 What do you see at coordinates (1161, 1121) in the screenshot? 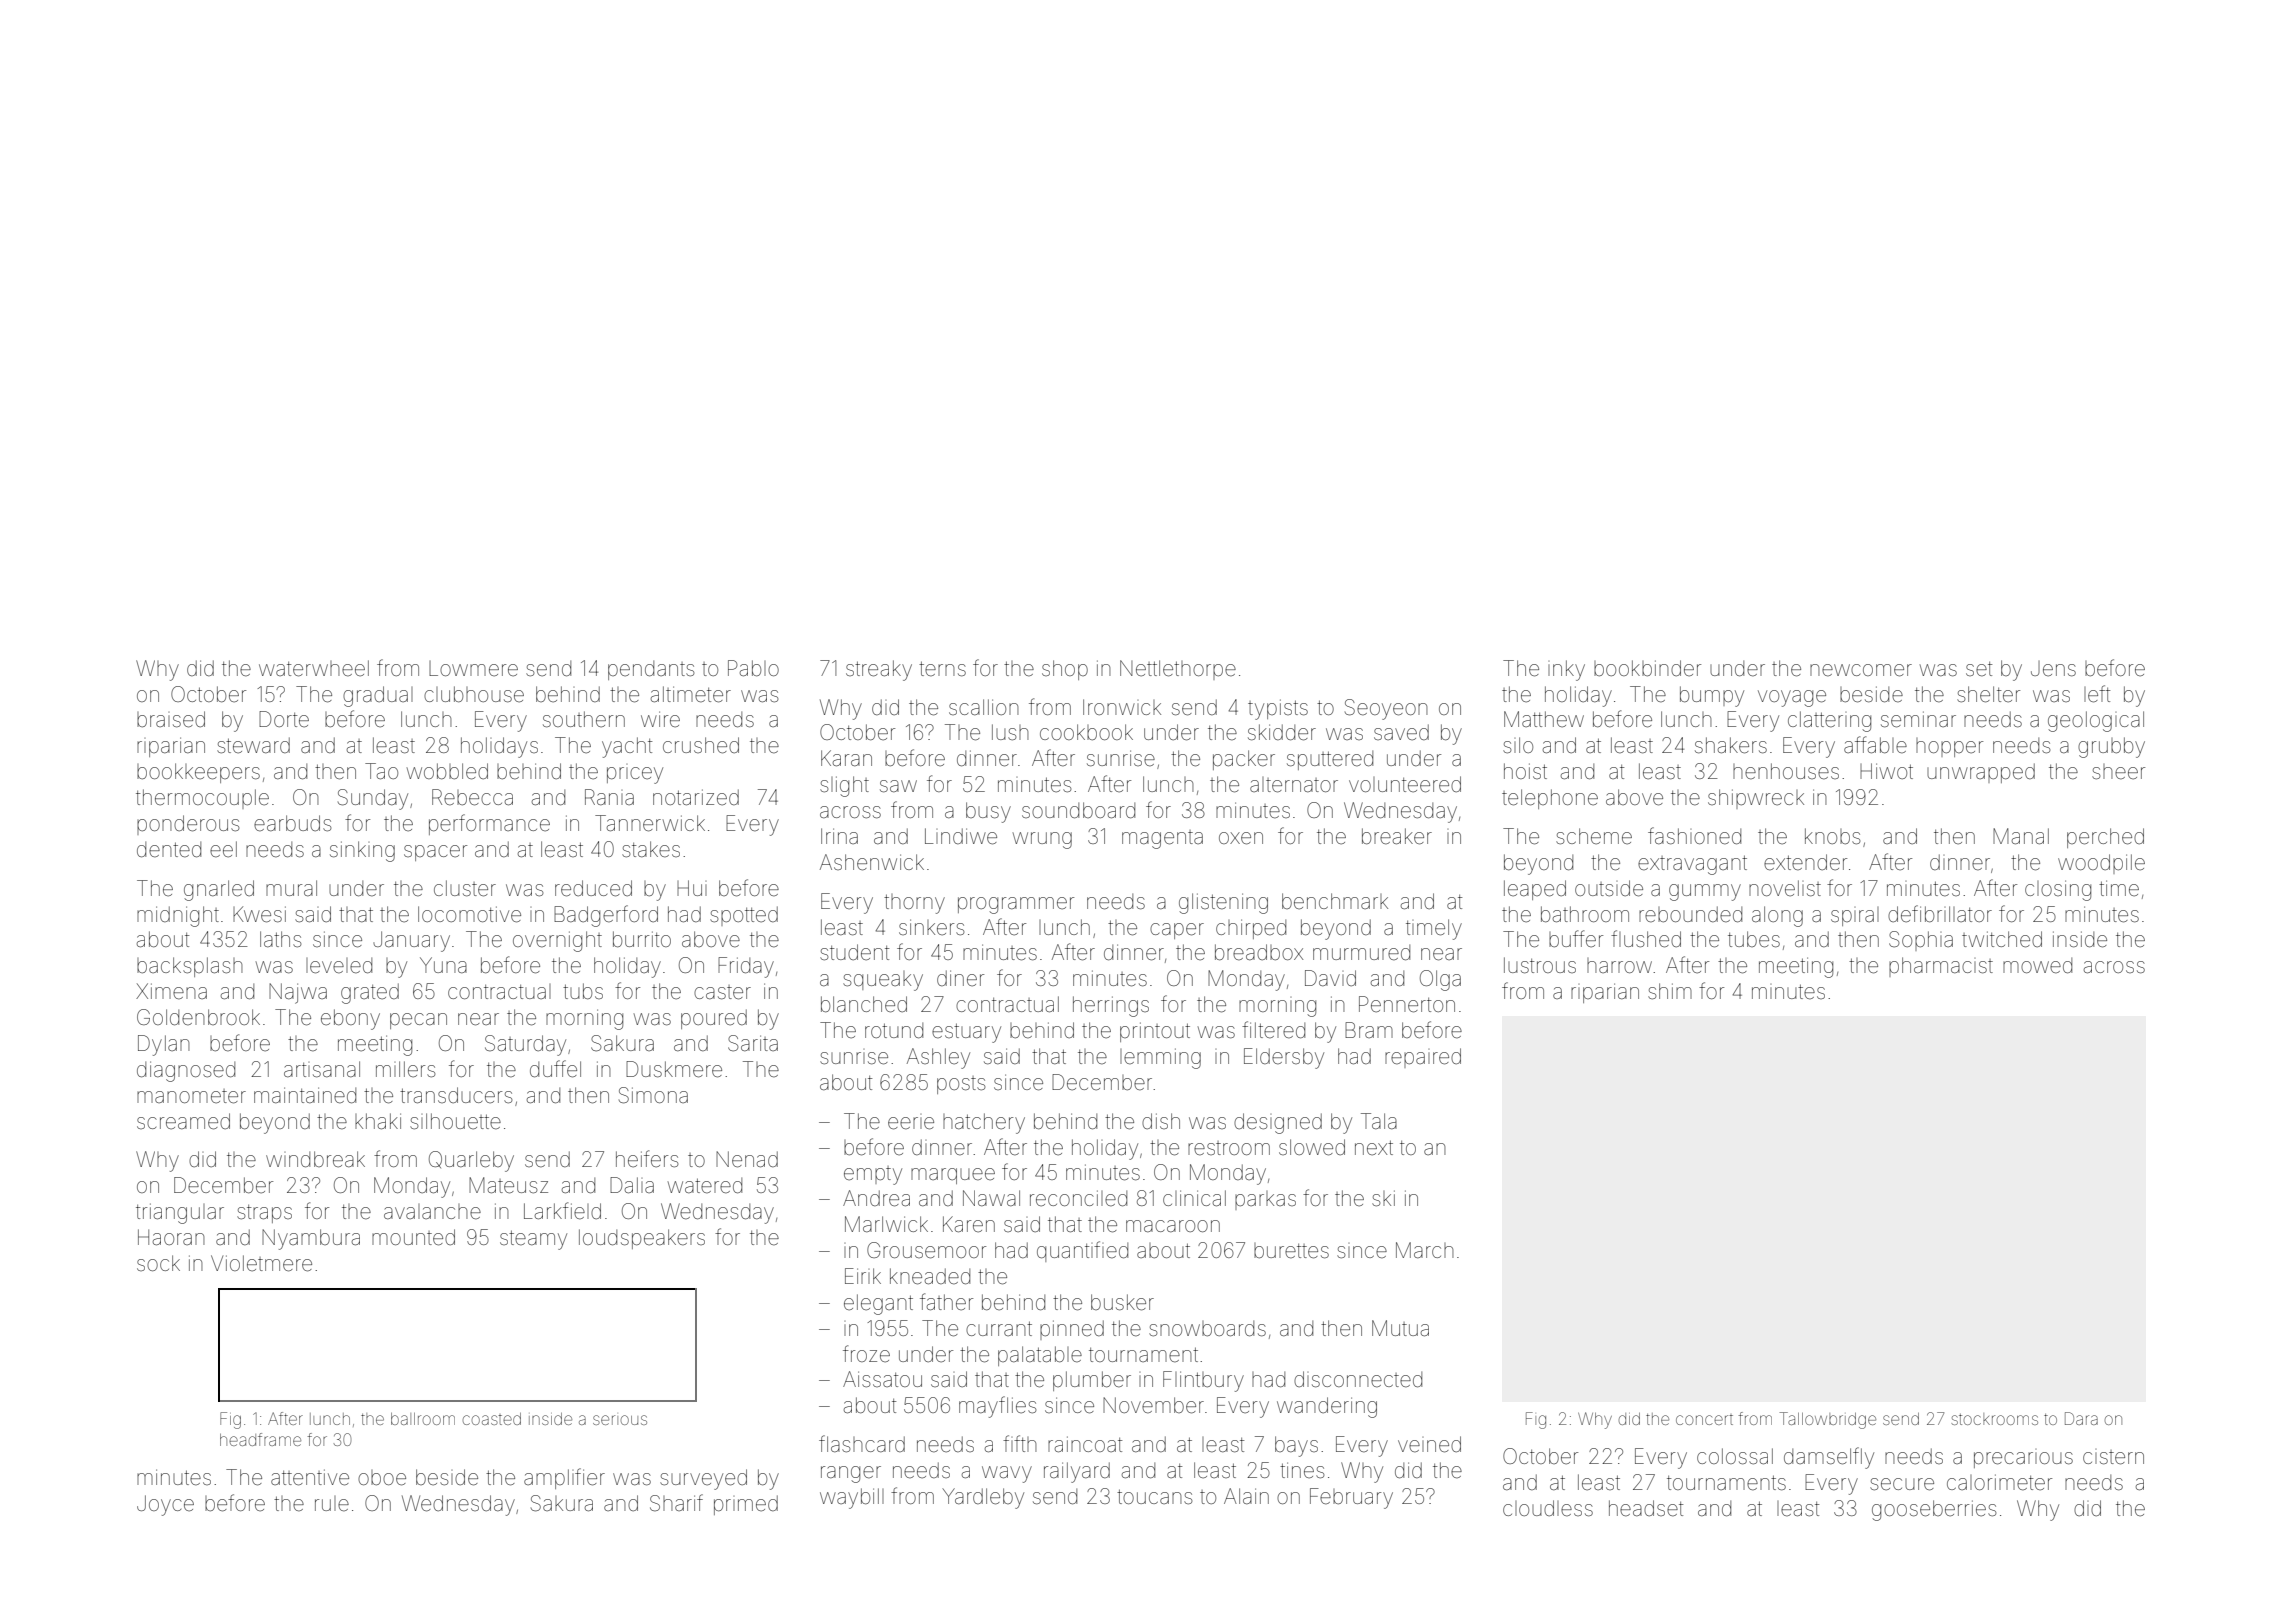
I see `dish` at bounding box center [1161, 1121].
